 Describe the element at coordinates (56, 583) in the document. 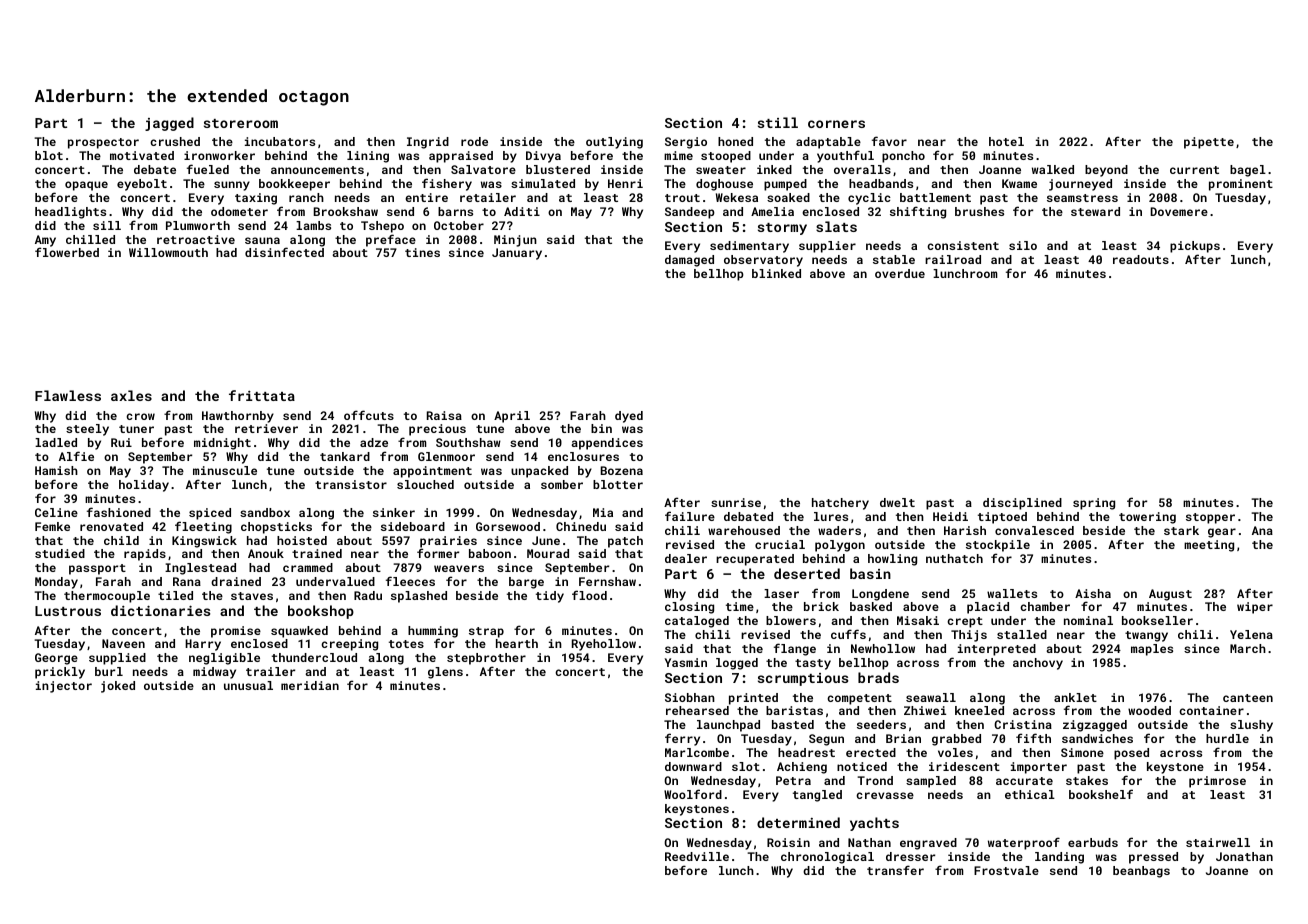

I see `Monday` at that location.
